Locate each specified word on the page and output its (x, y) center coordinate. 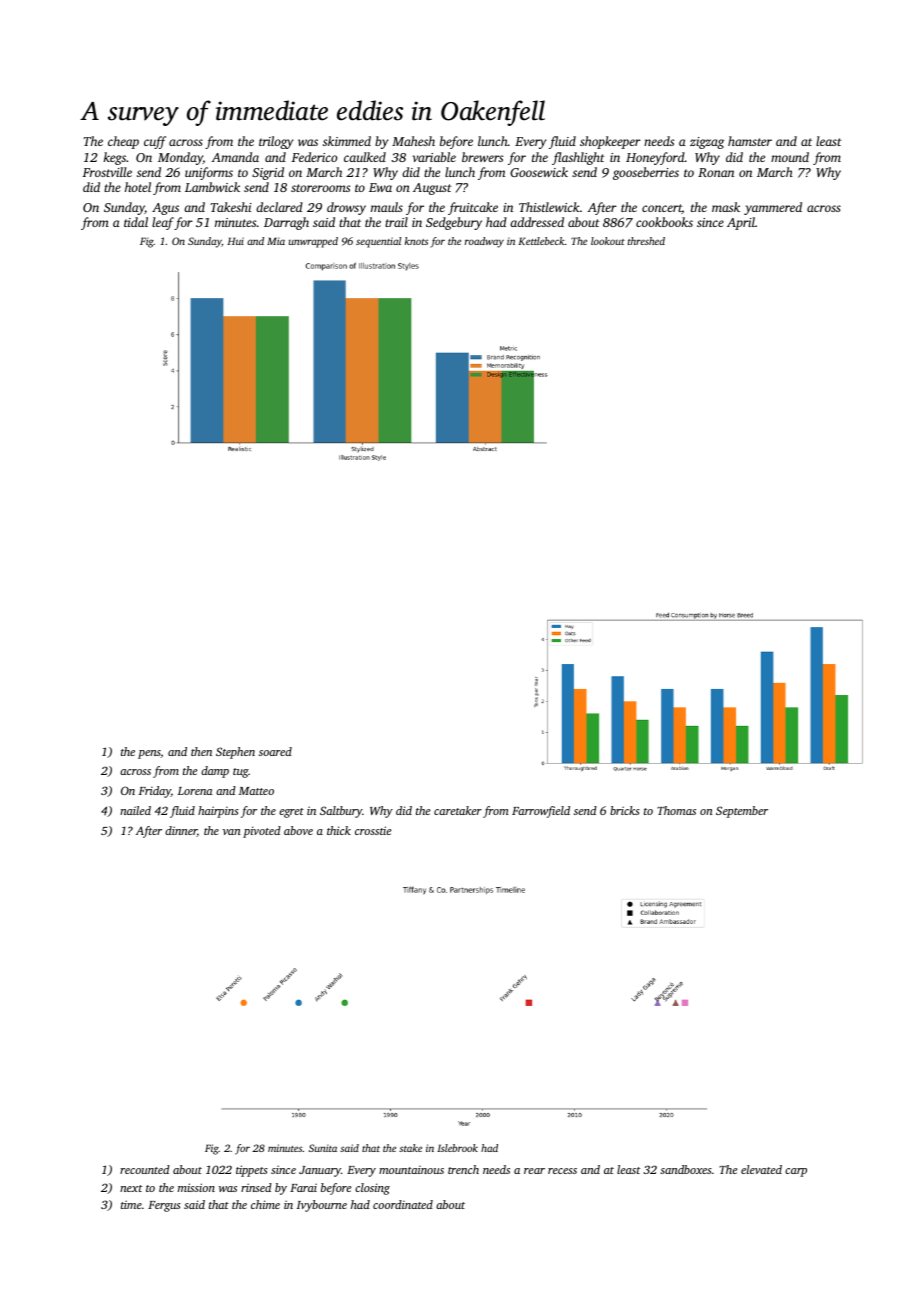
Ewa (380, 187)
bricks (625, 810)
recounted (145, 1169)
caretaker (458, 810)
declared (279, 207)
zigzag (707, 143)
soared (275, 751)
